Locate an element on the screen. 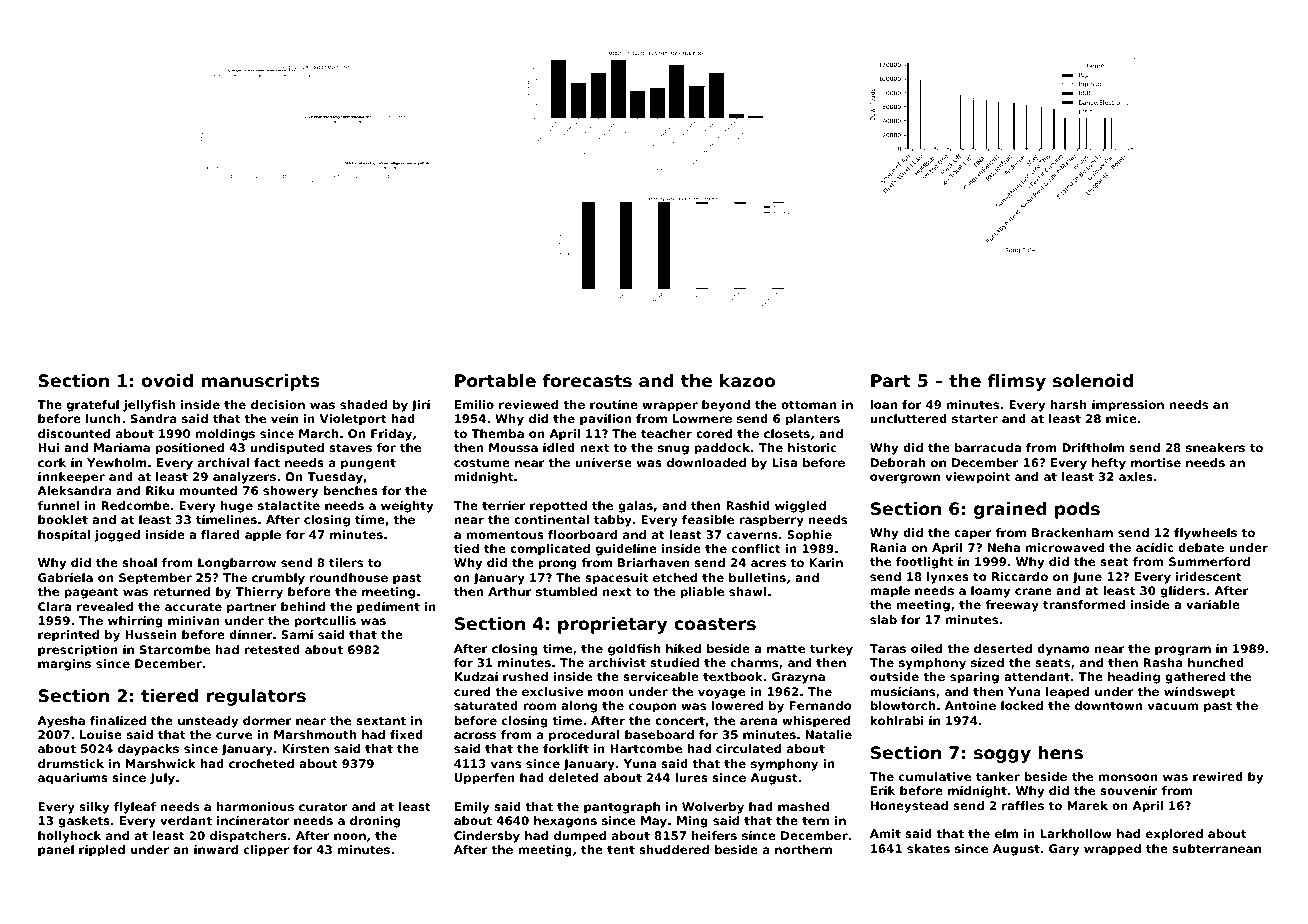  vacuum is located at coordinates (1173, 706).
